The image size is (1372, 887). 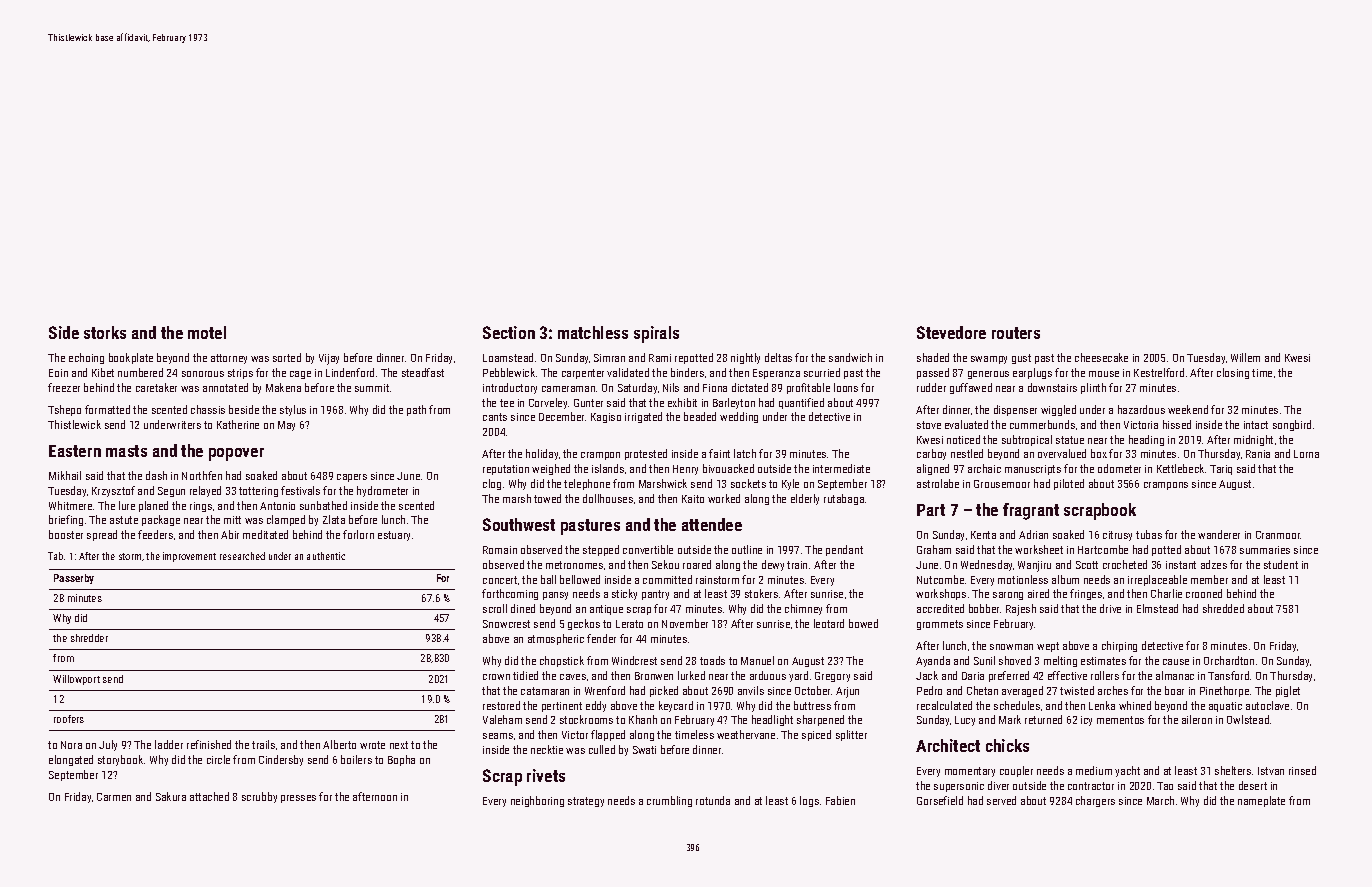 What do you see at coordinates (929, 425) in the image?
I see `stove` at bounding box center [929, 425].
